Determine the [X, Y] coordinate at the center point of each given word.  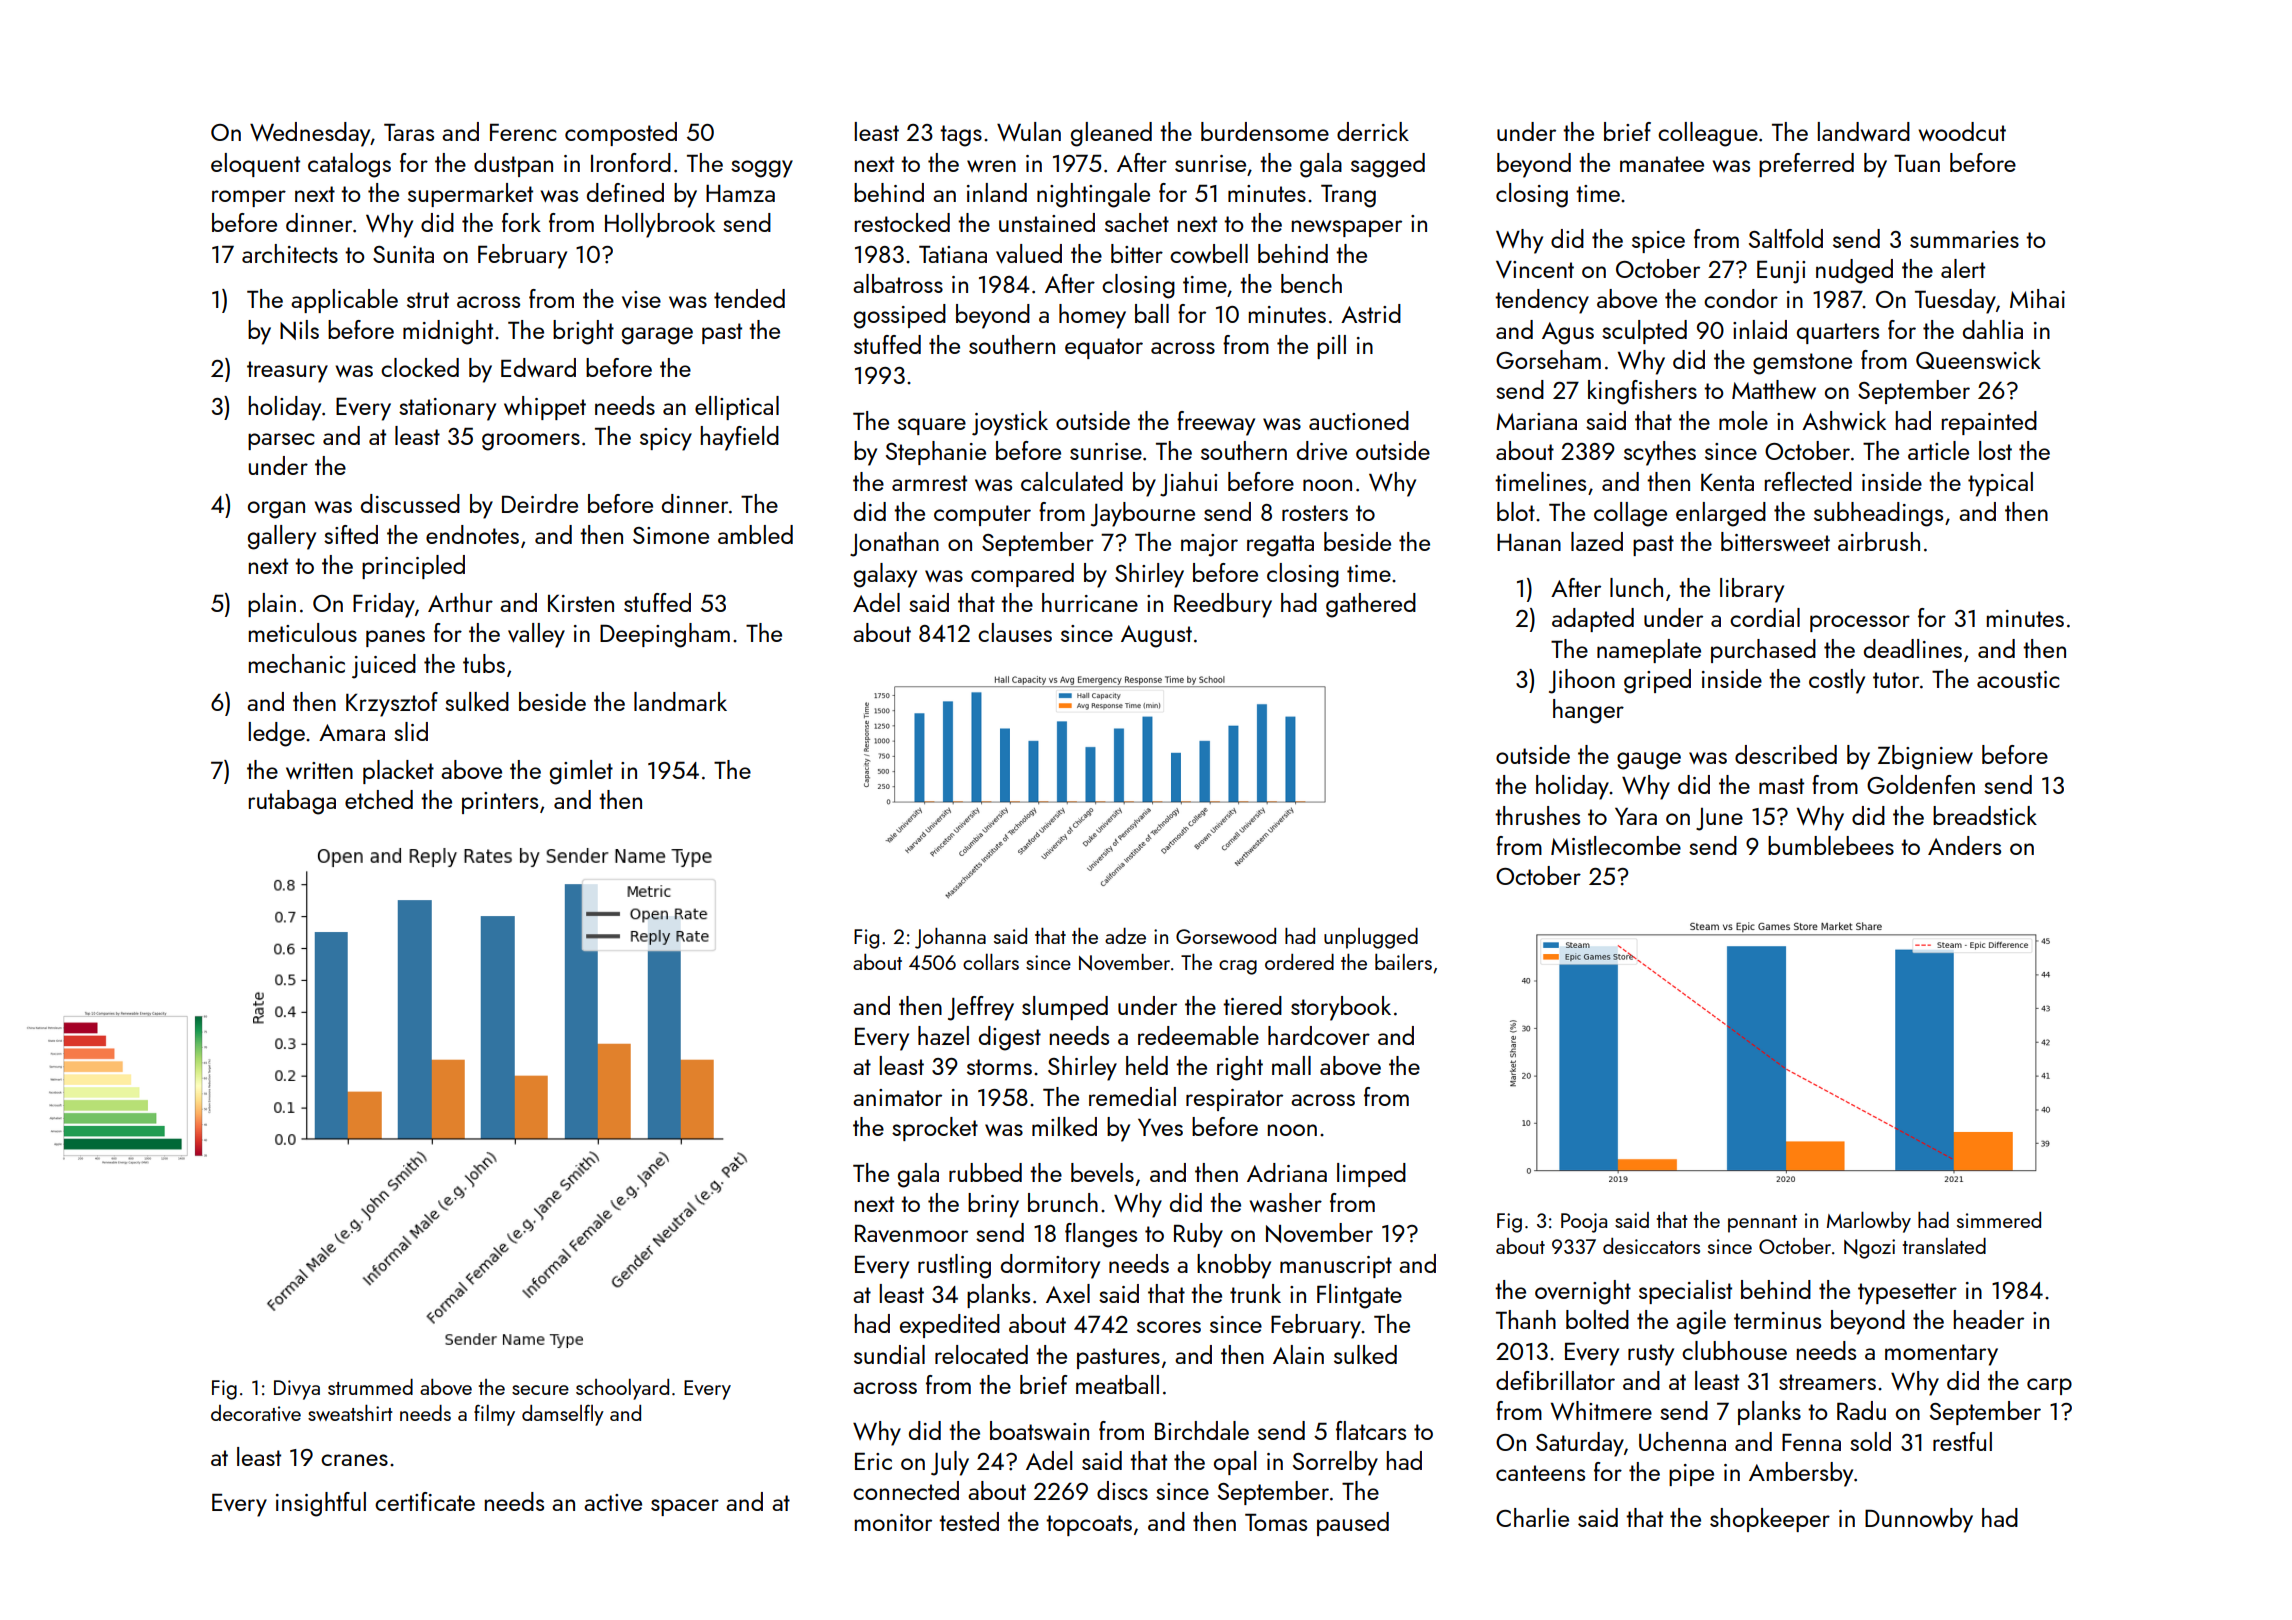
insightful [321, 1504]
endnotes [472, 534]
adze [1125, 936]
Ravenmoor [911, 1233]
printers [500, 803]
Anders [1964, 845]
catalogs [349, 165]
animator [897, 1097]
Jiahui [1188, 484]
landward [1864, 131]
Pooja [1584, 1223]
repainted [1989, 423]
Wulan [1029, 131]
